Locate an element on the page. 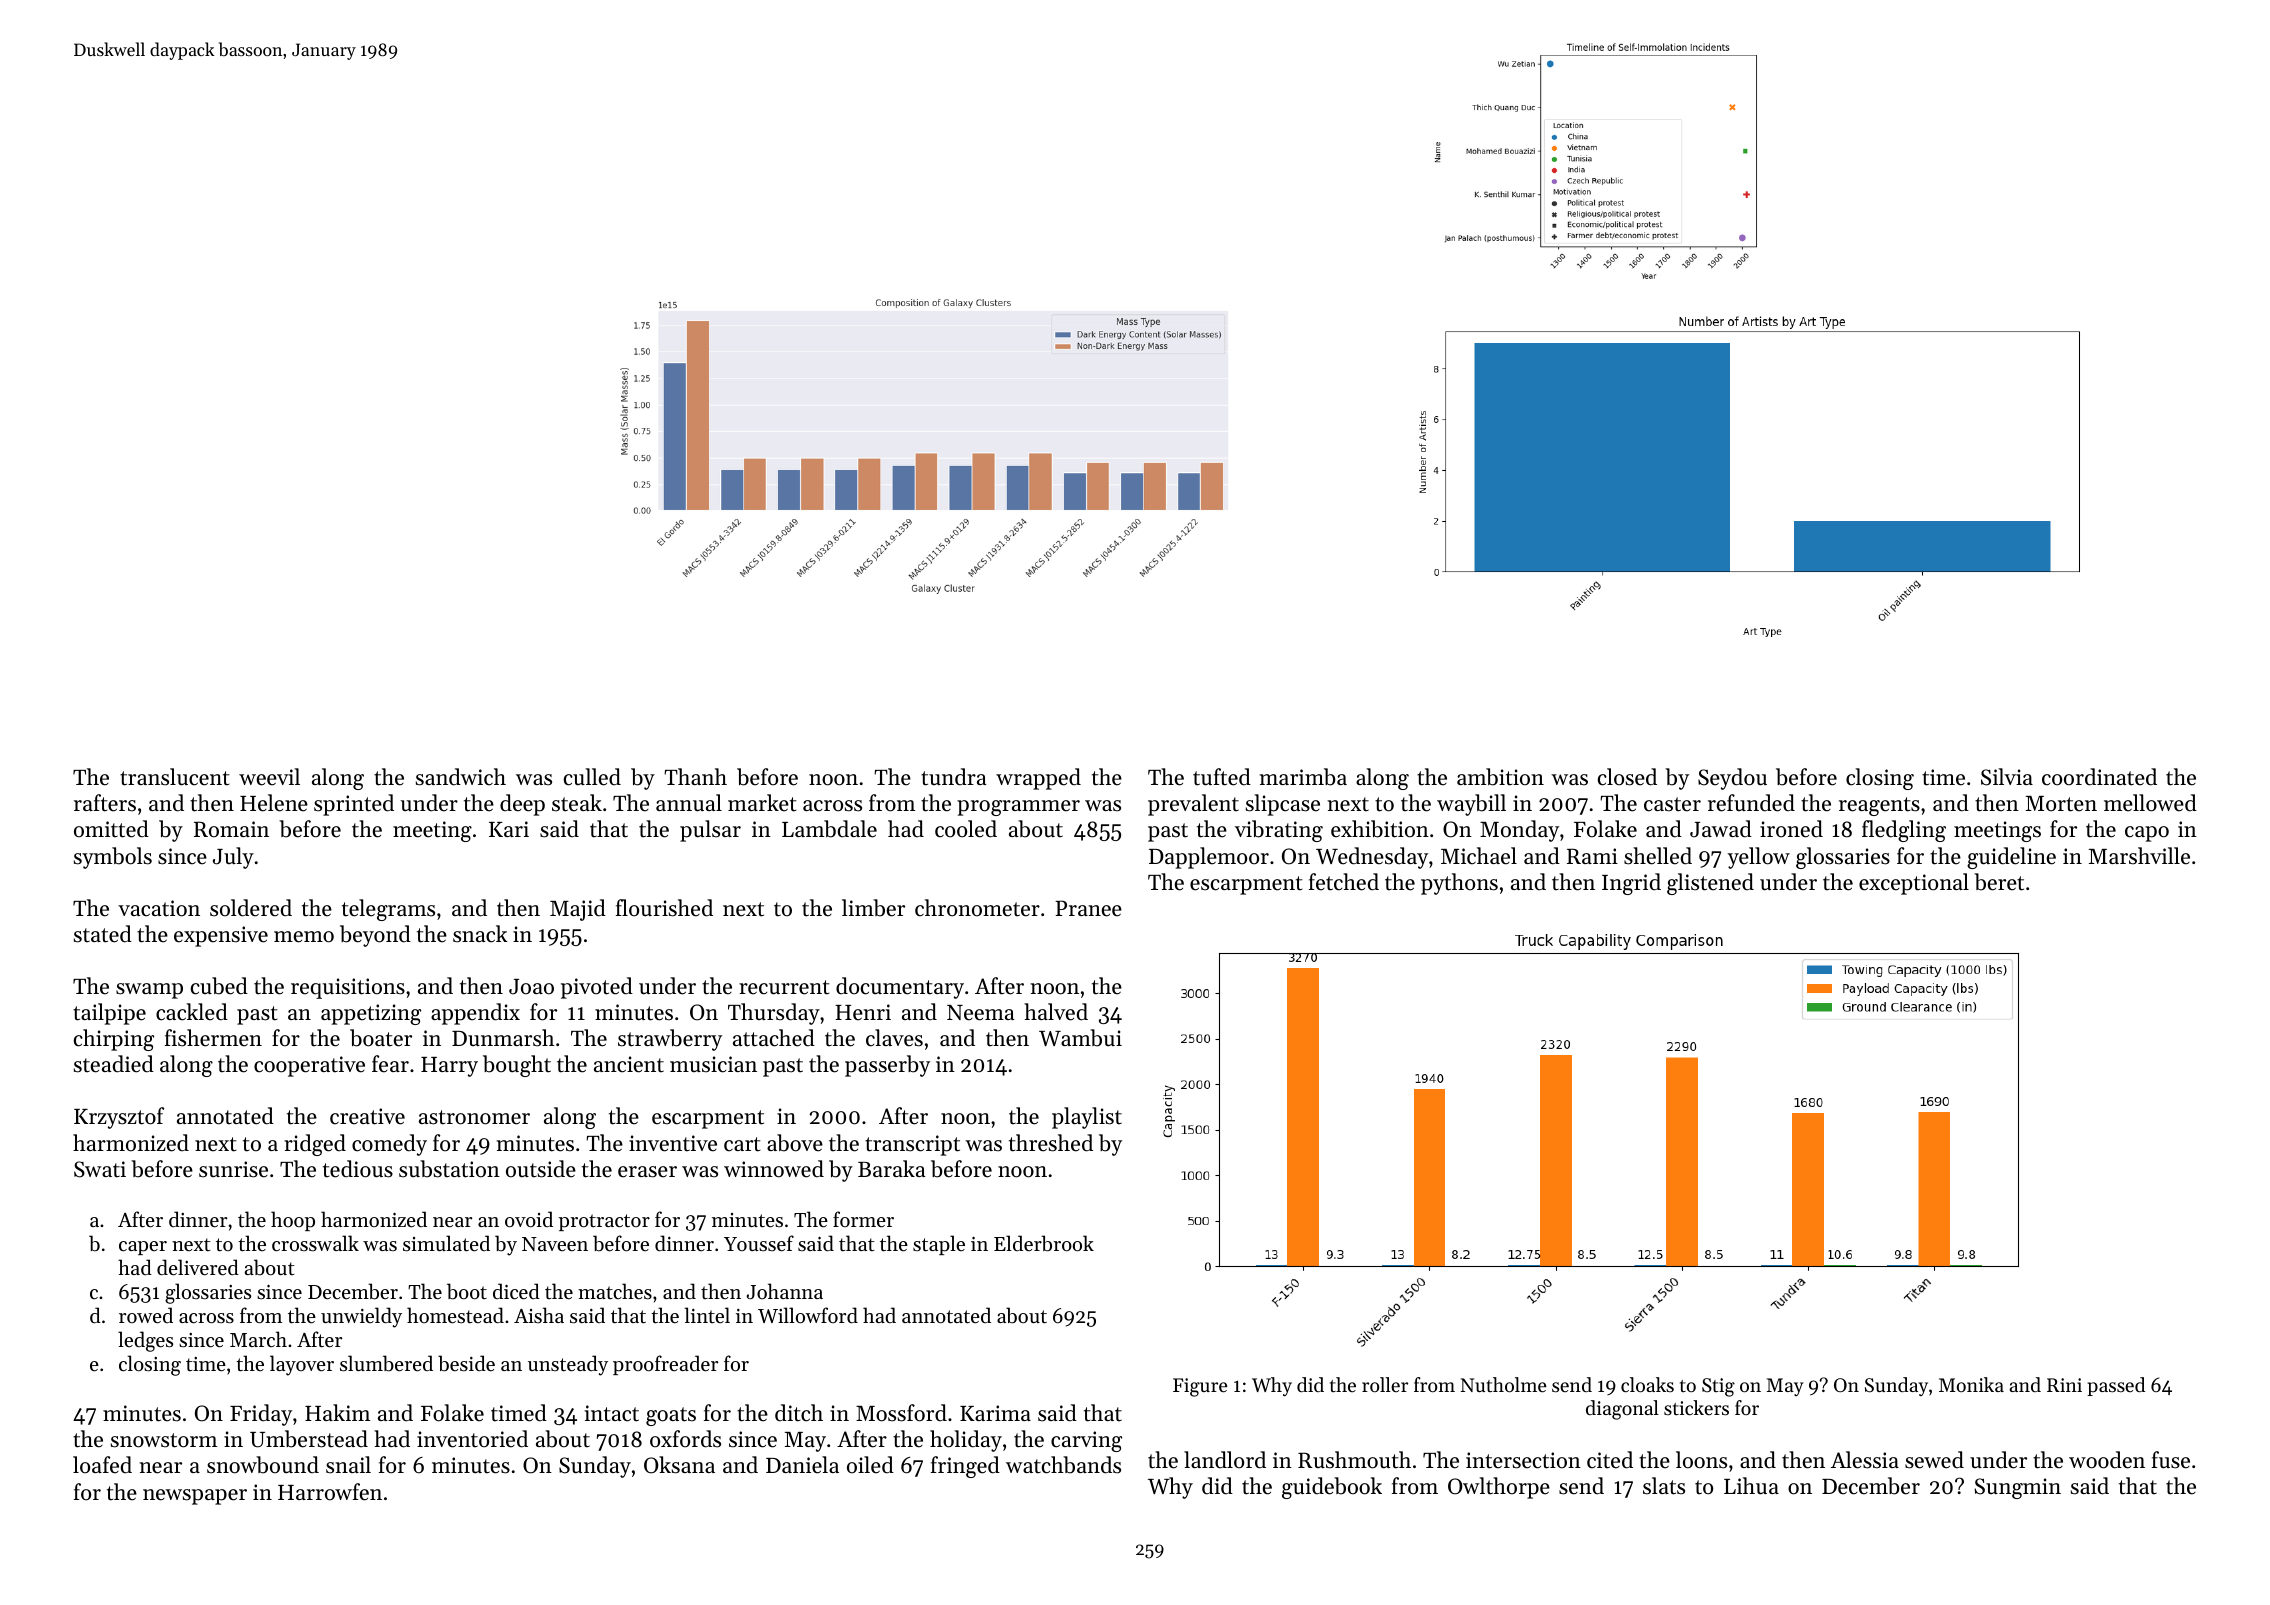 The image size is (2270, 1605). snowstorm is located at coordinates (164, 1440).
